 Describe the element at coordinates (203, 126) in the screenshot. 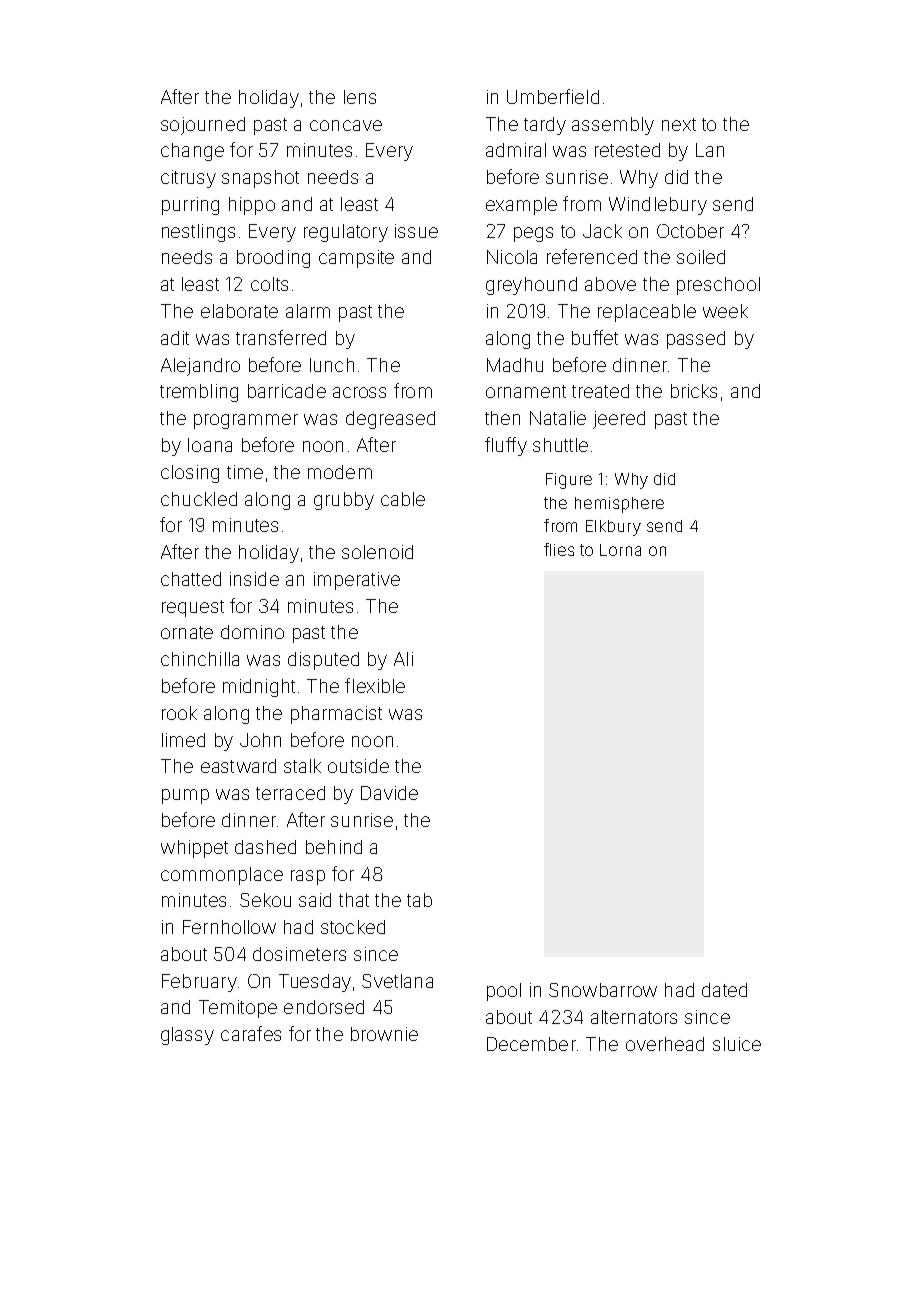

I see `sojourned` at that location.
